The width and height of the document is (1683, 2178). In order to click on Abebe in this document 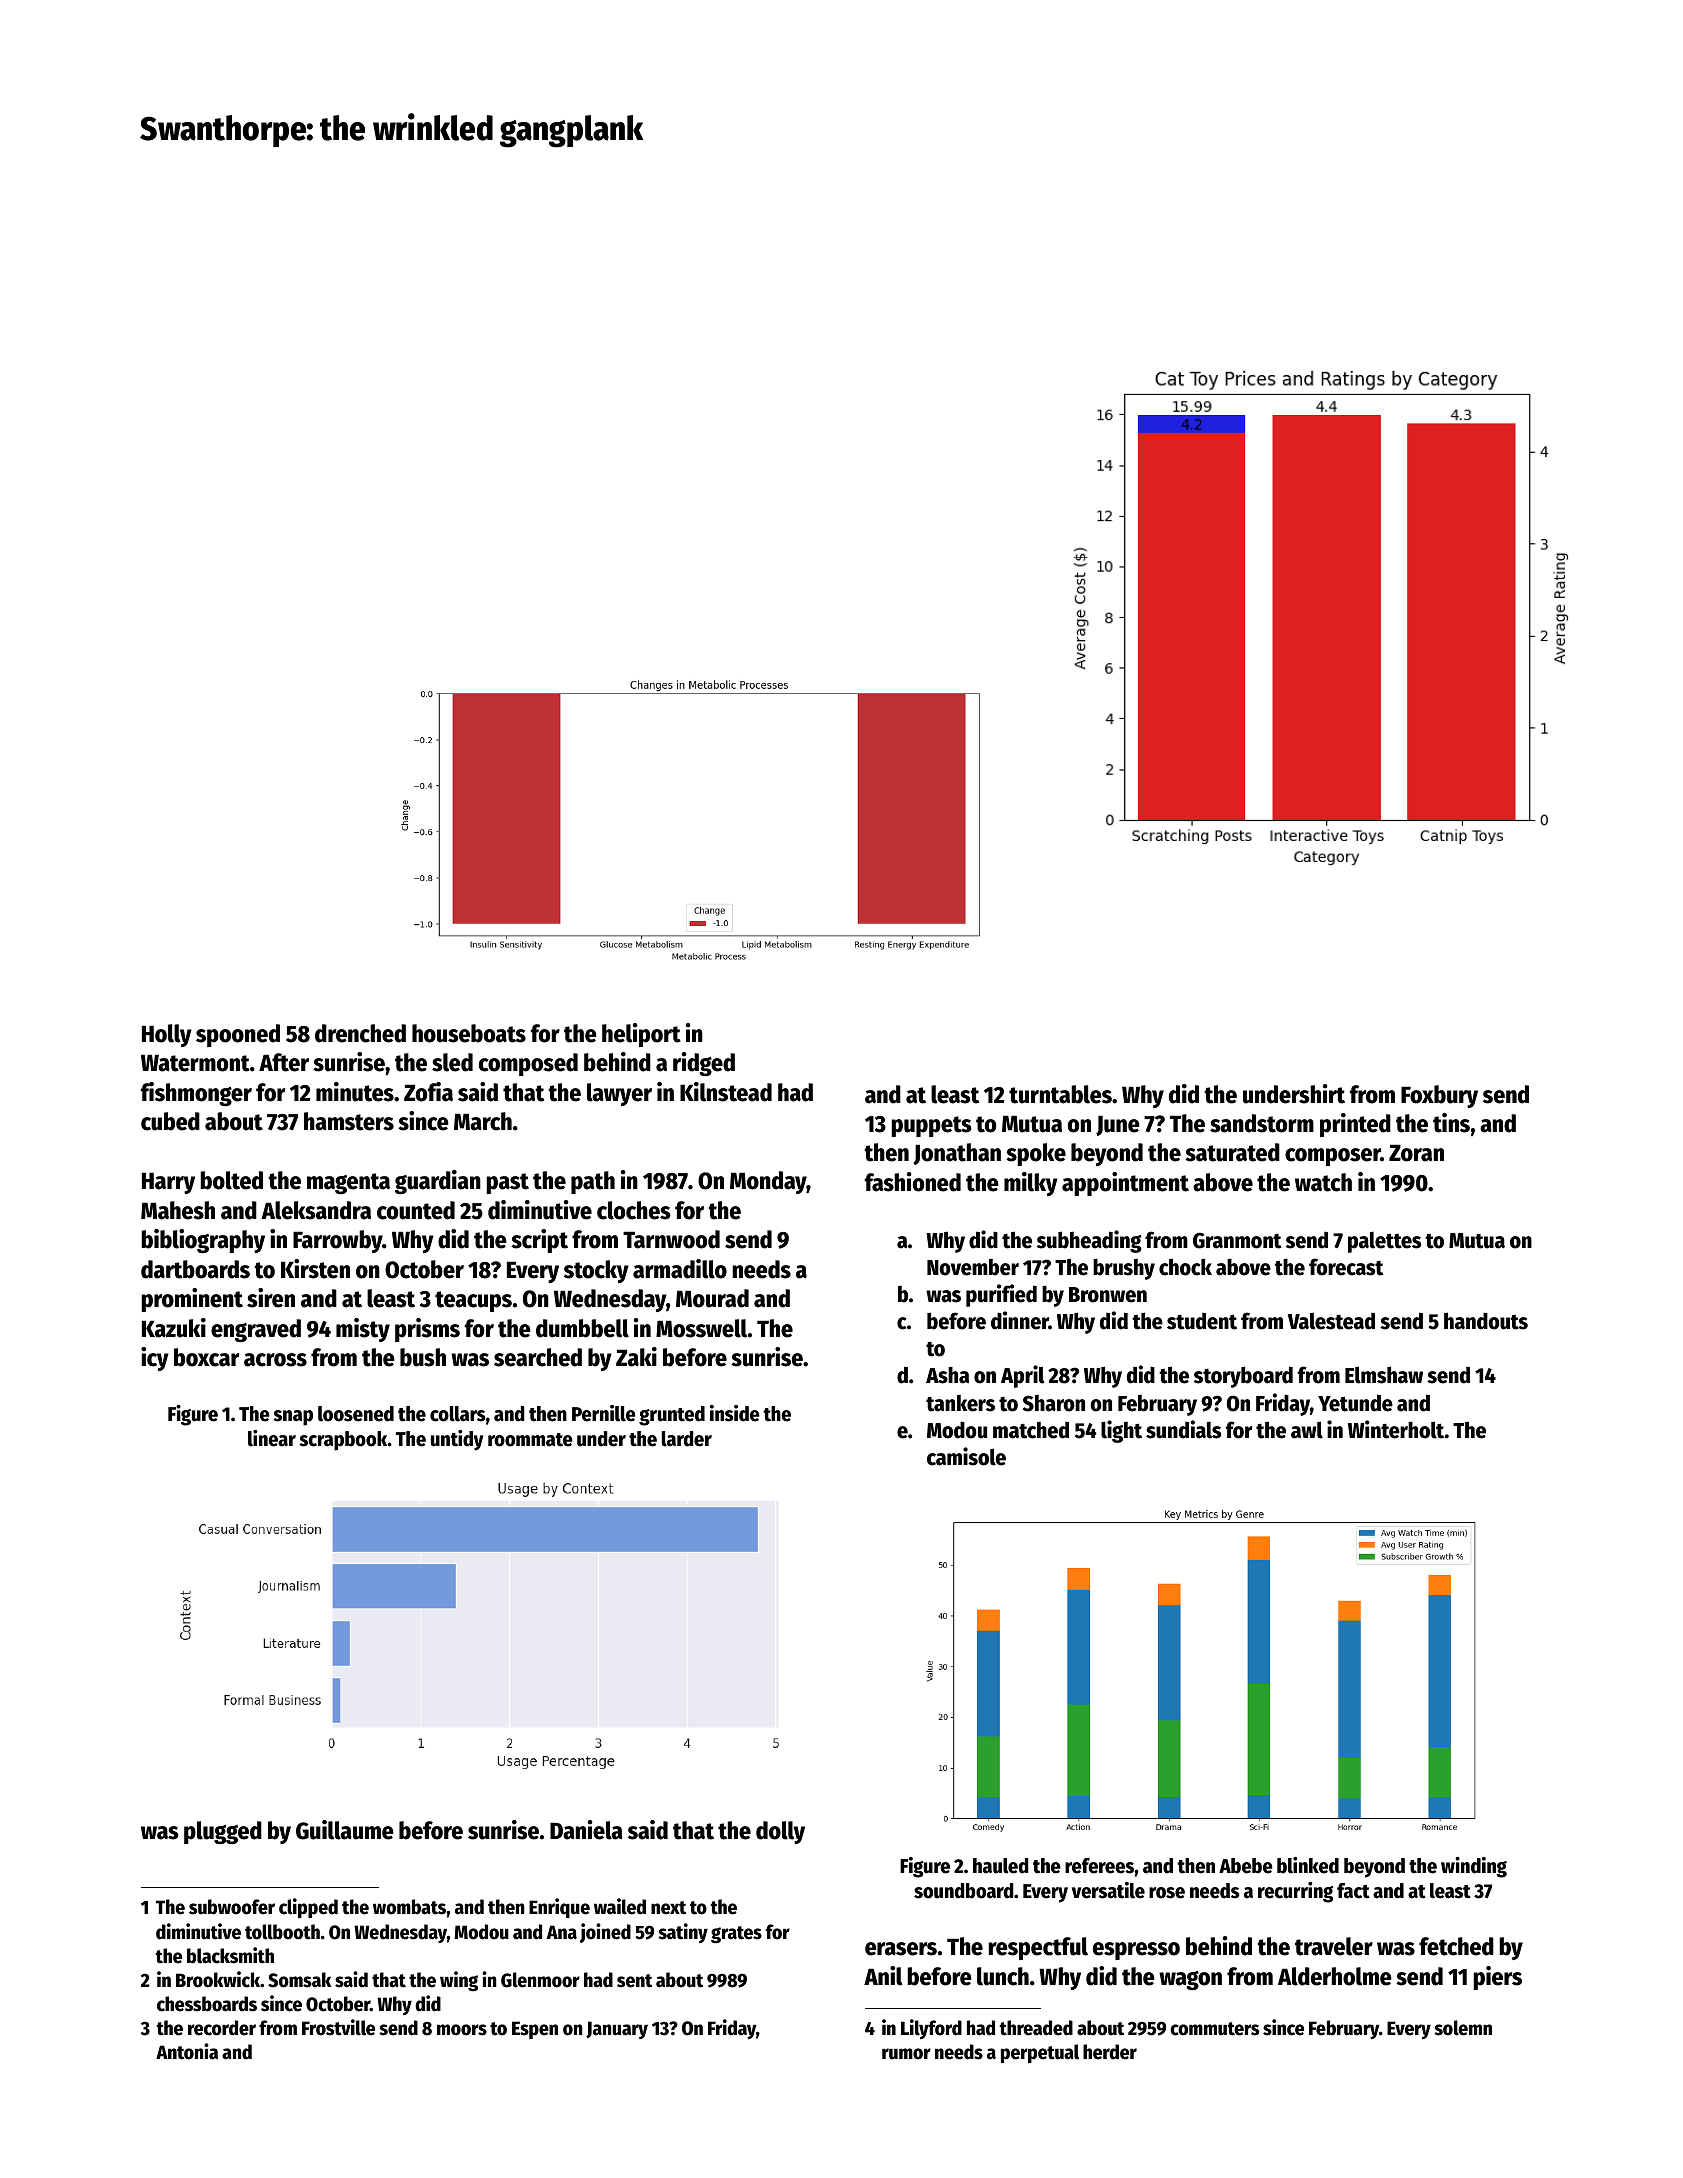, I will do `click(1246, 1866)`.
